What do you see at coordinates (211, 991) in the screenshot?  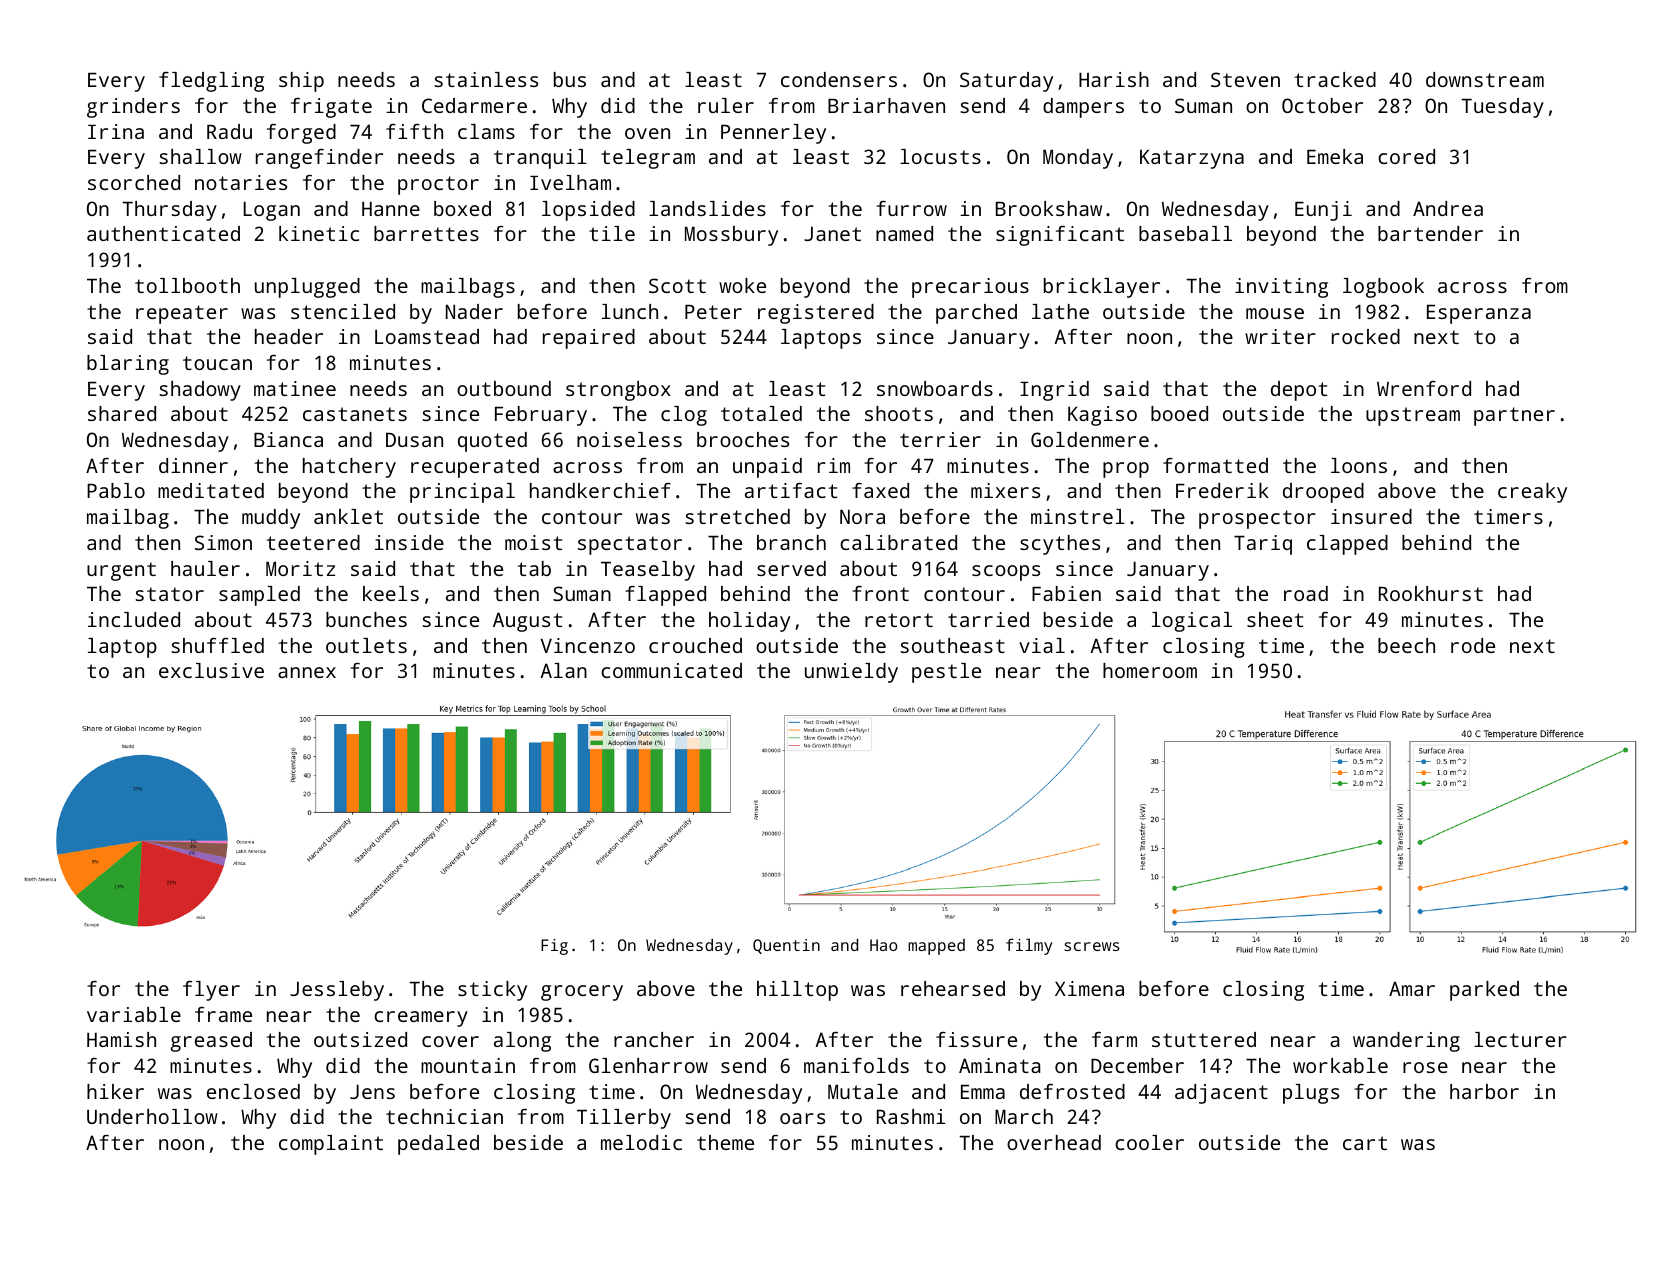 I see `flyer` at bounding box center [211, 991].
